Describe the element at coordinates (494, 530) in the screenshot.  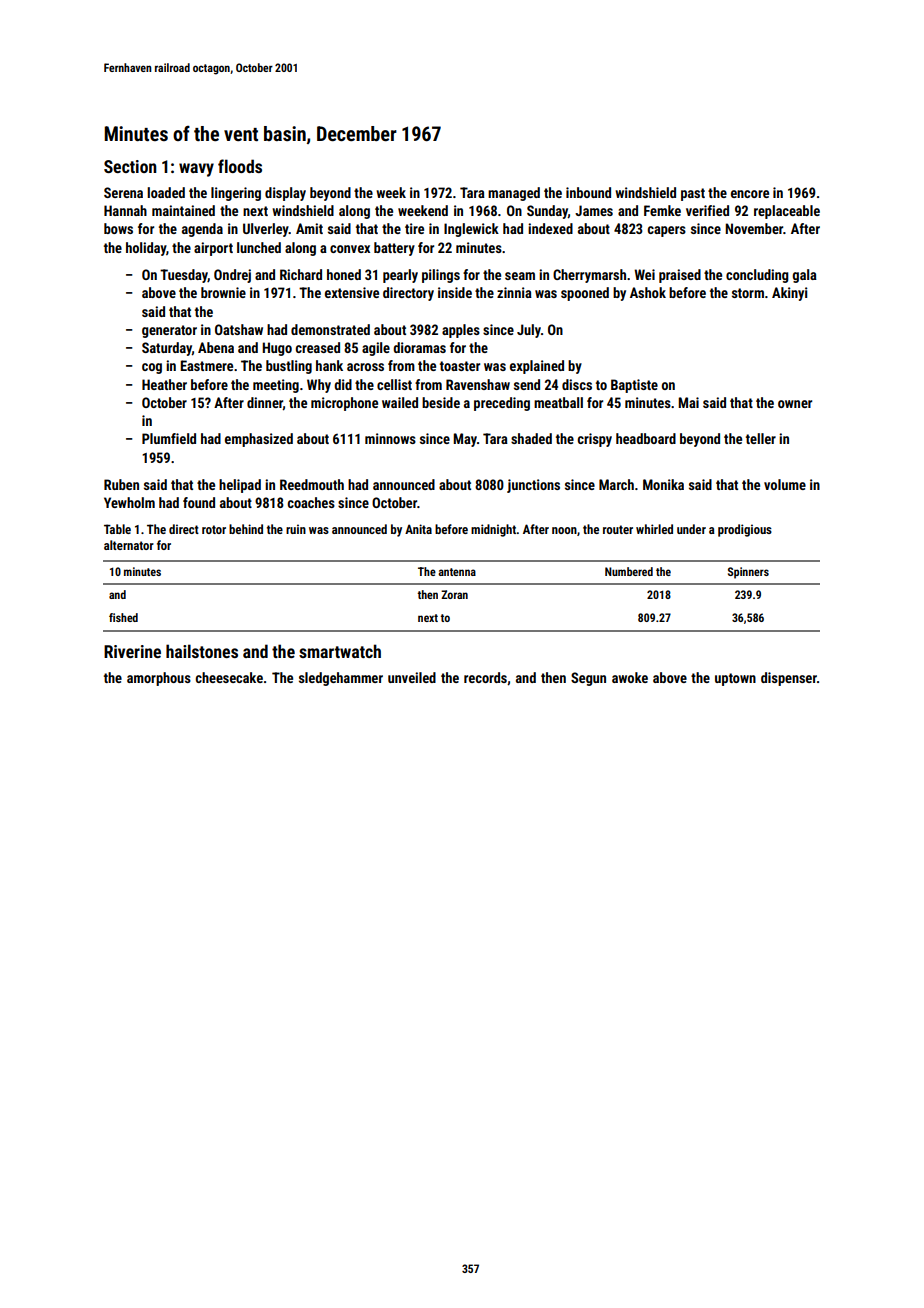
I see `midnight` at that location.
